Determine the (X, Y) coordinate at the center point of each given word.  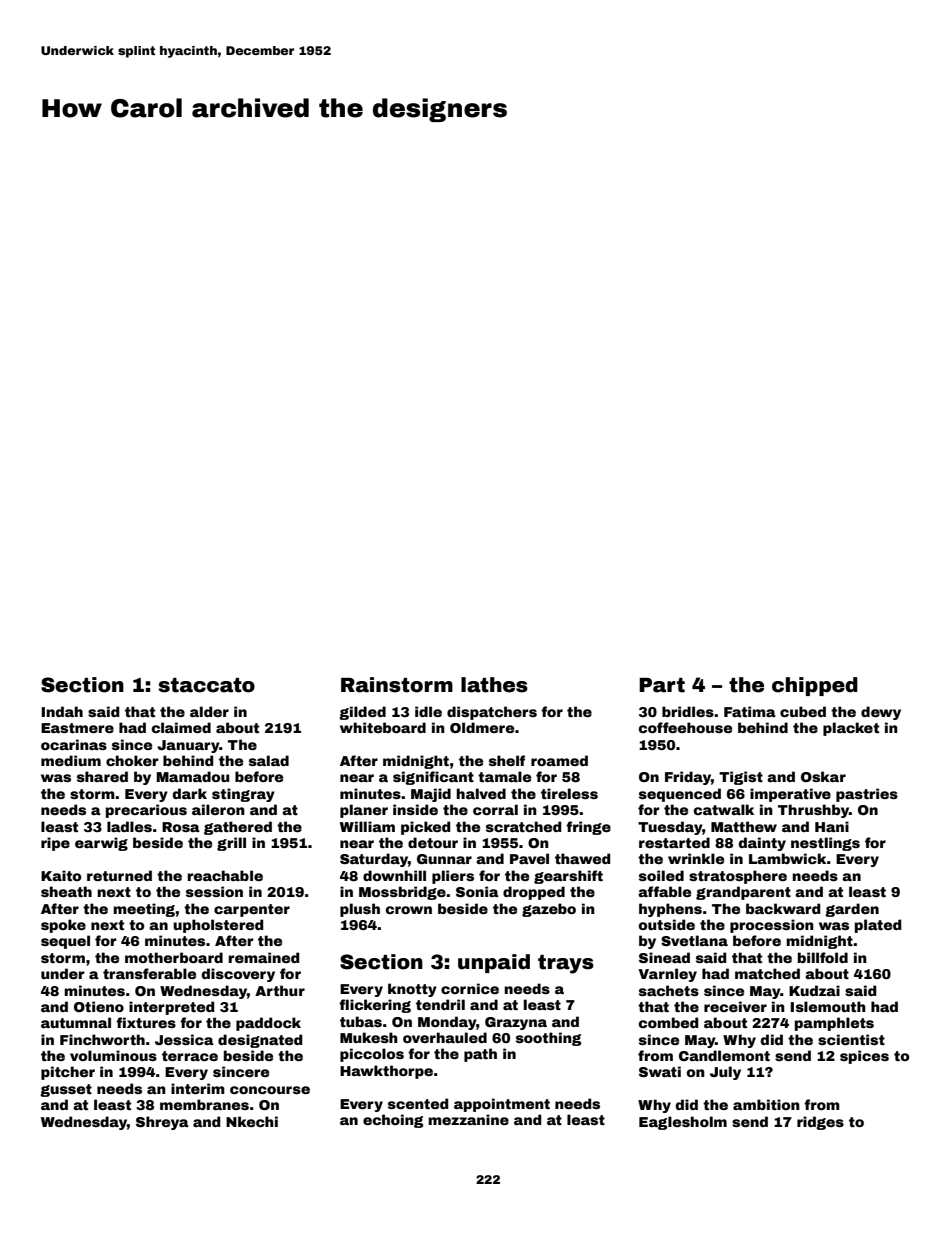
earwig (101, 844)
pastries (867, 795)
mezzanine (468, 1119)
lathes (494, 685)
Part (662, 685)
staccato (206, 685)
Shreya (162, 1123)
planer (364, 811)
